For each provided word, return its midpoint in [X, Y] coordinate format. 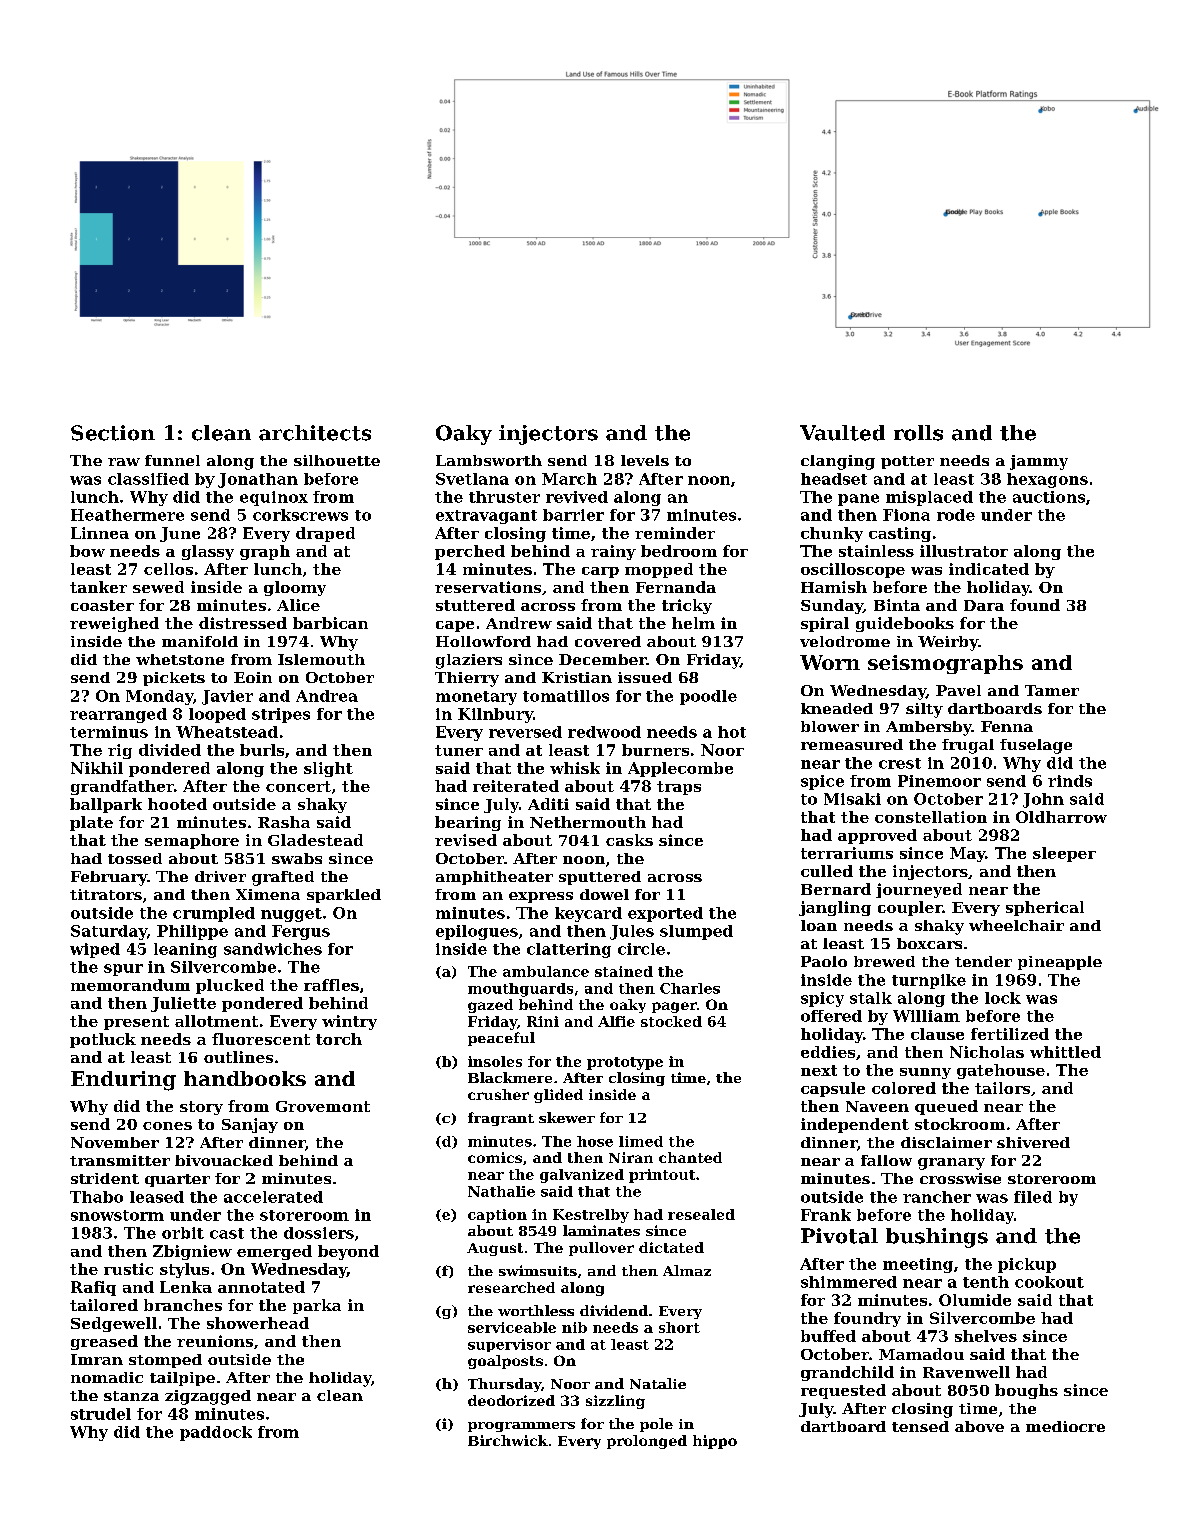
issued [645, 677]
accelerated [273, 1197]
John [1043, 800]
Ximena [268, 894]
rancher [937, 1197]
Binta [897, 605]
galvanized [582, 1176]
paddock [216, 1433]
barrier [573, 515]
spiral [825, 624]
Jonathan [258, 480]
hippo [715, 1442]
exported [665, 914]
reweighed [114, 624]
